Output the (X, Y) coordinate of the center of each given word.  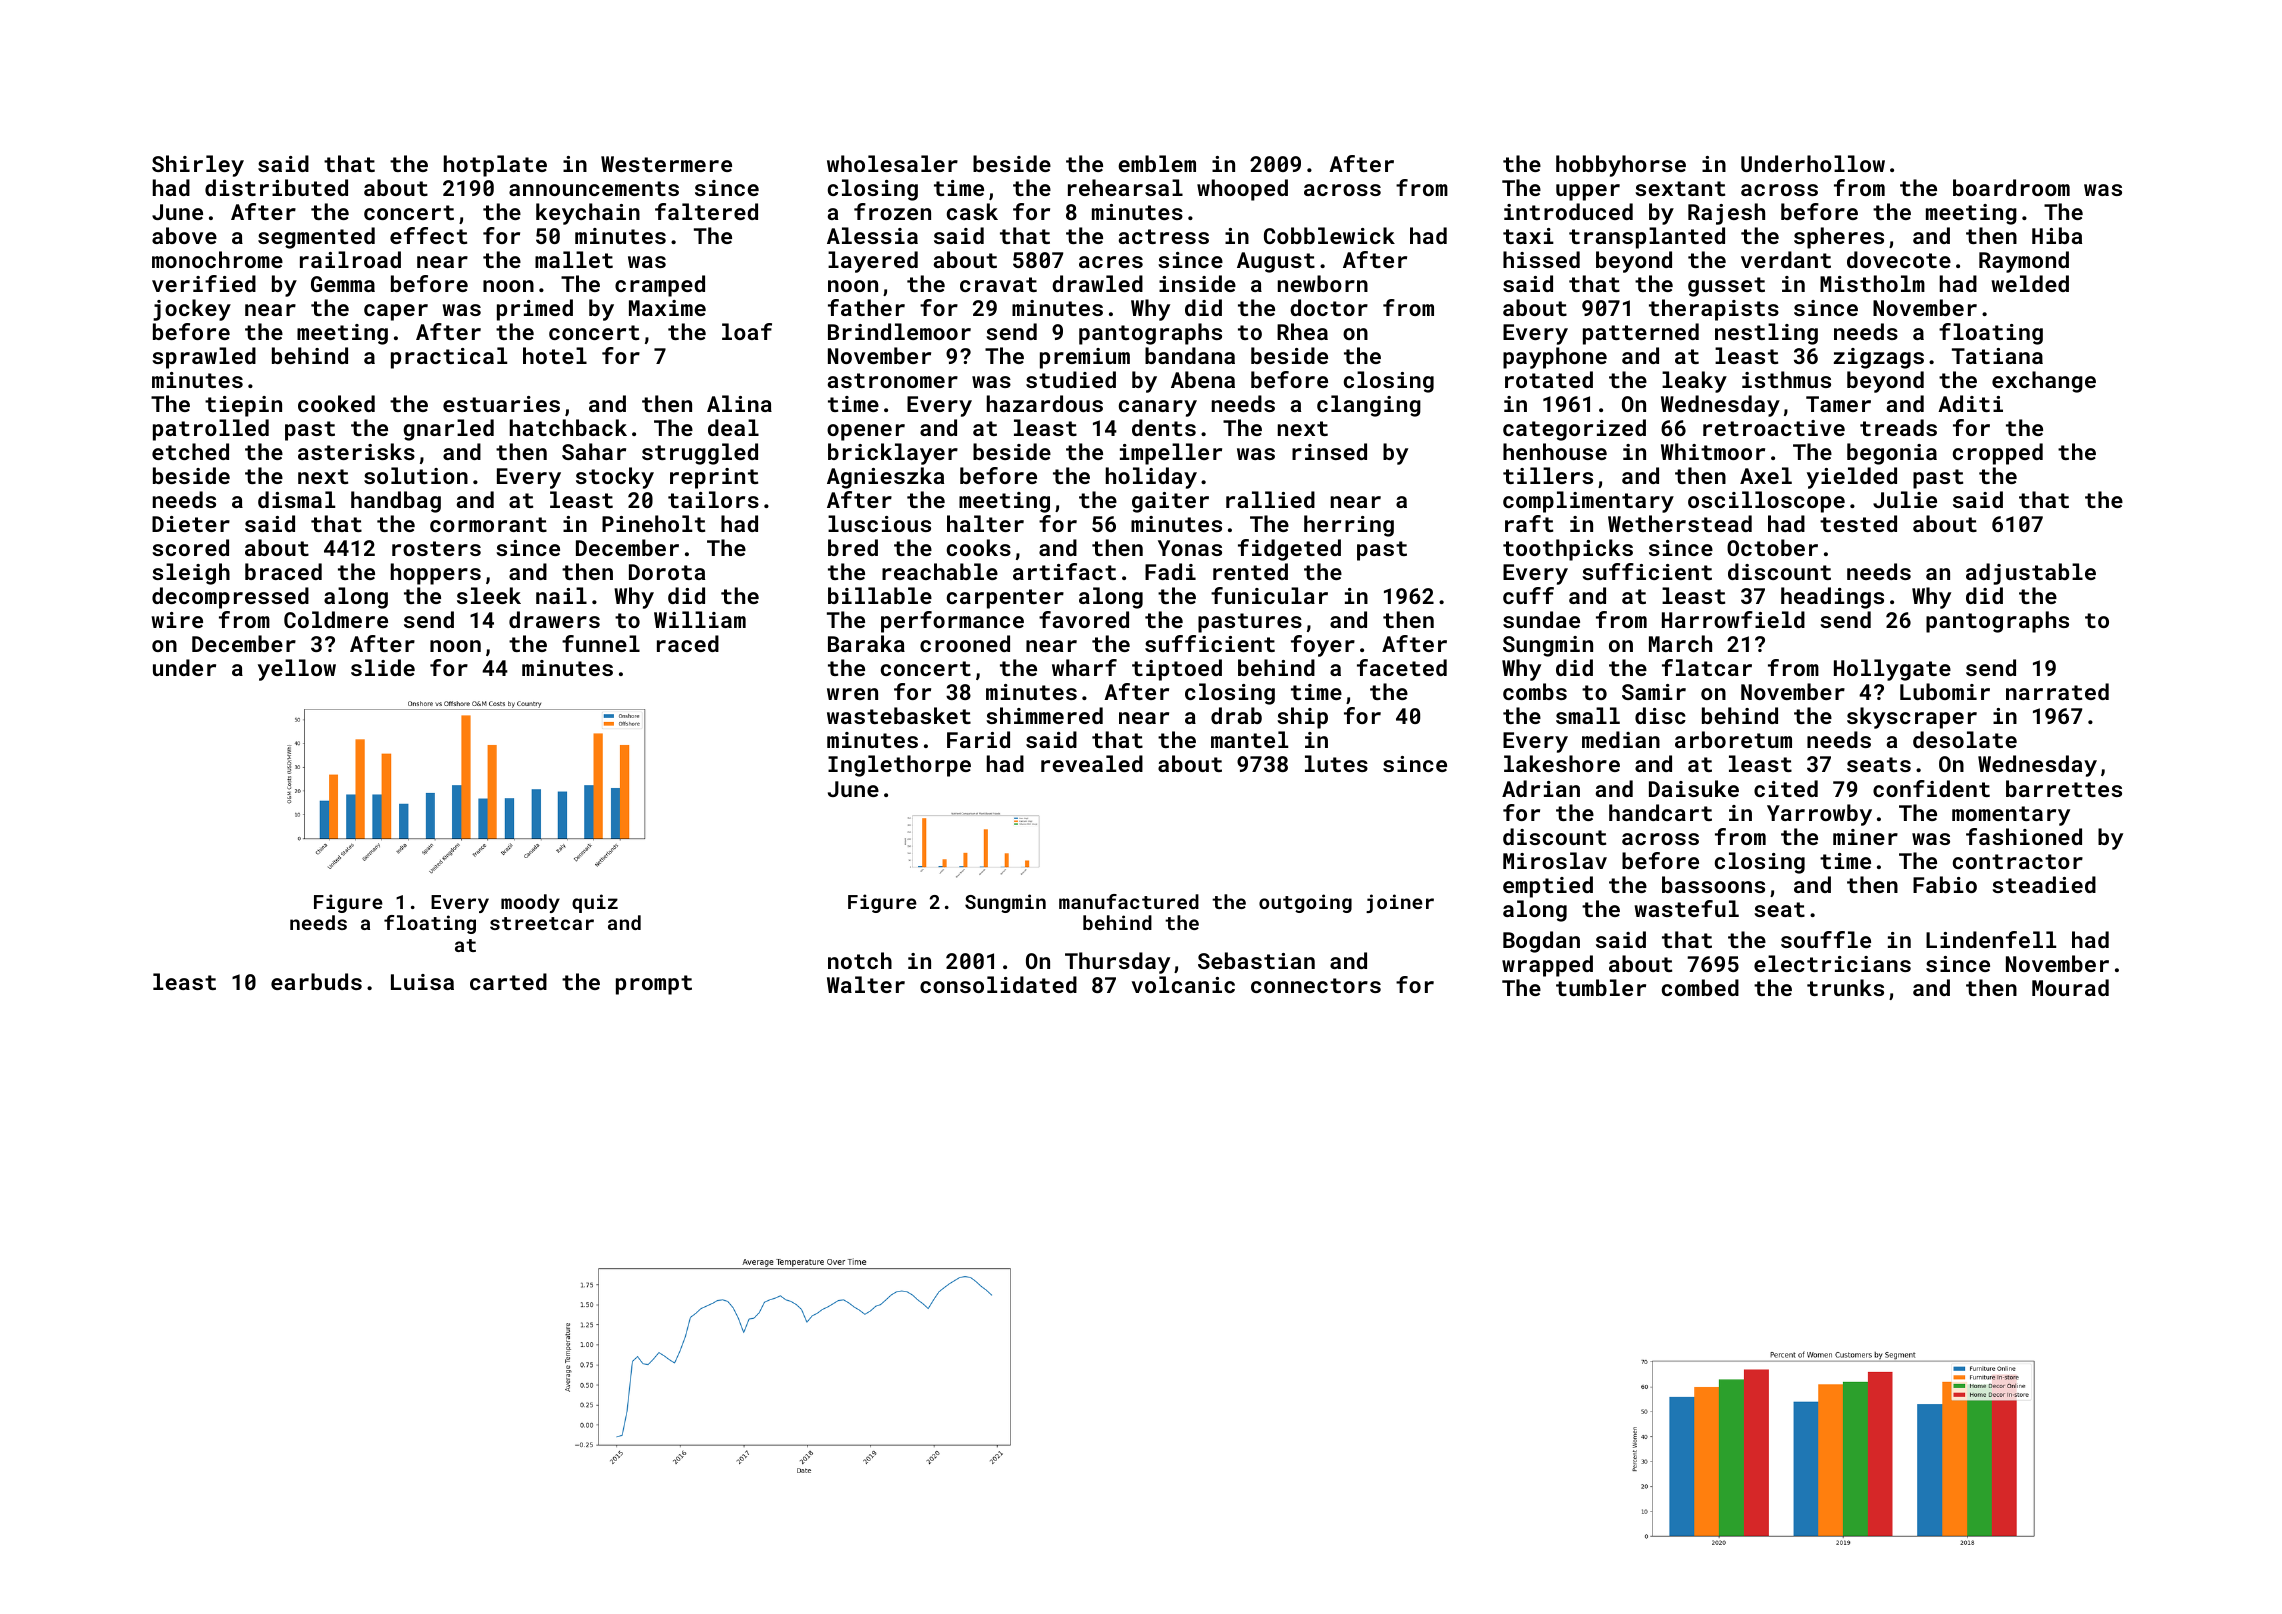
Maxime (667, 308)
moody (530, 903)
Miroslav (1555, 860)
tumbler (1601, 987)
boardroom (2011, 187)
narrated (2057, 691)
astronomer (893, 380)
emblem (1157, 163)
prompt (654, 985)
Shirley (198, 166)
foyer (1323, 646)
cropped (1998, 454)
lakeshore (1562, 763)
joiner (1400, 903)
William (700, 619)
